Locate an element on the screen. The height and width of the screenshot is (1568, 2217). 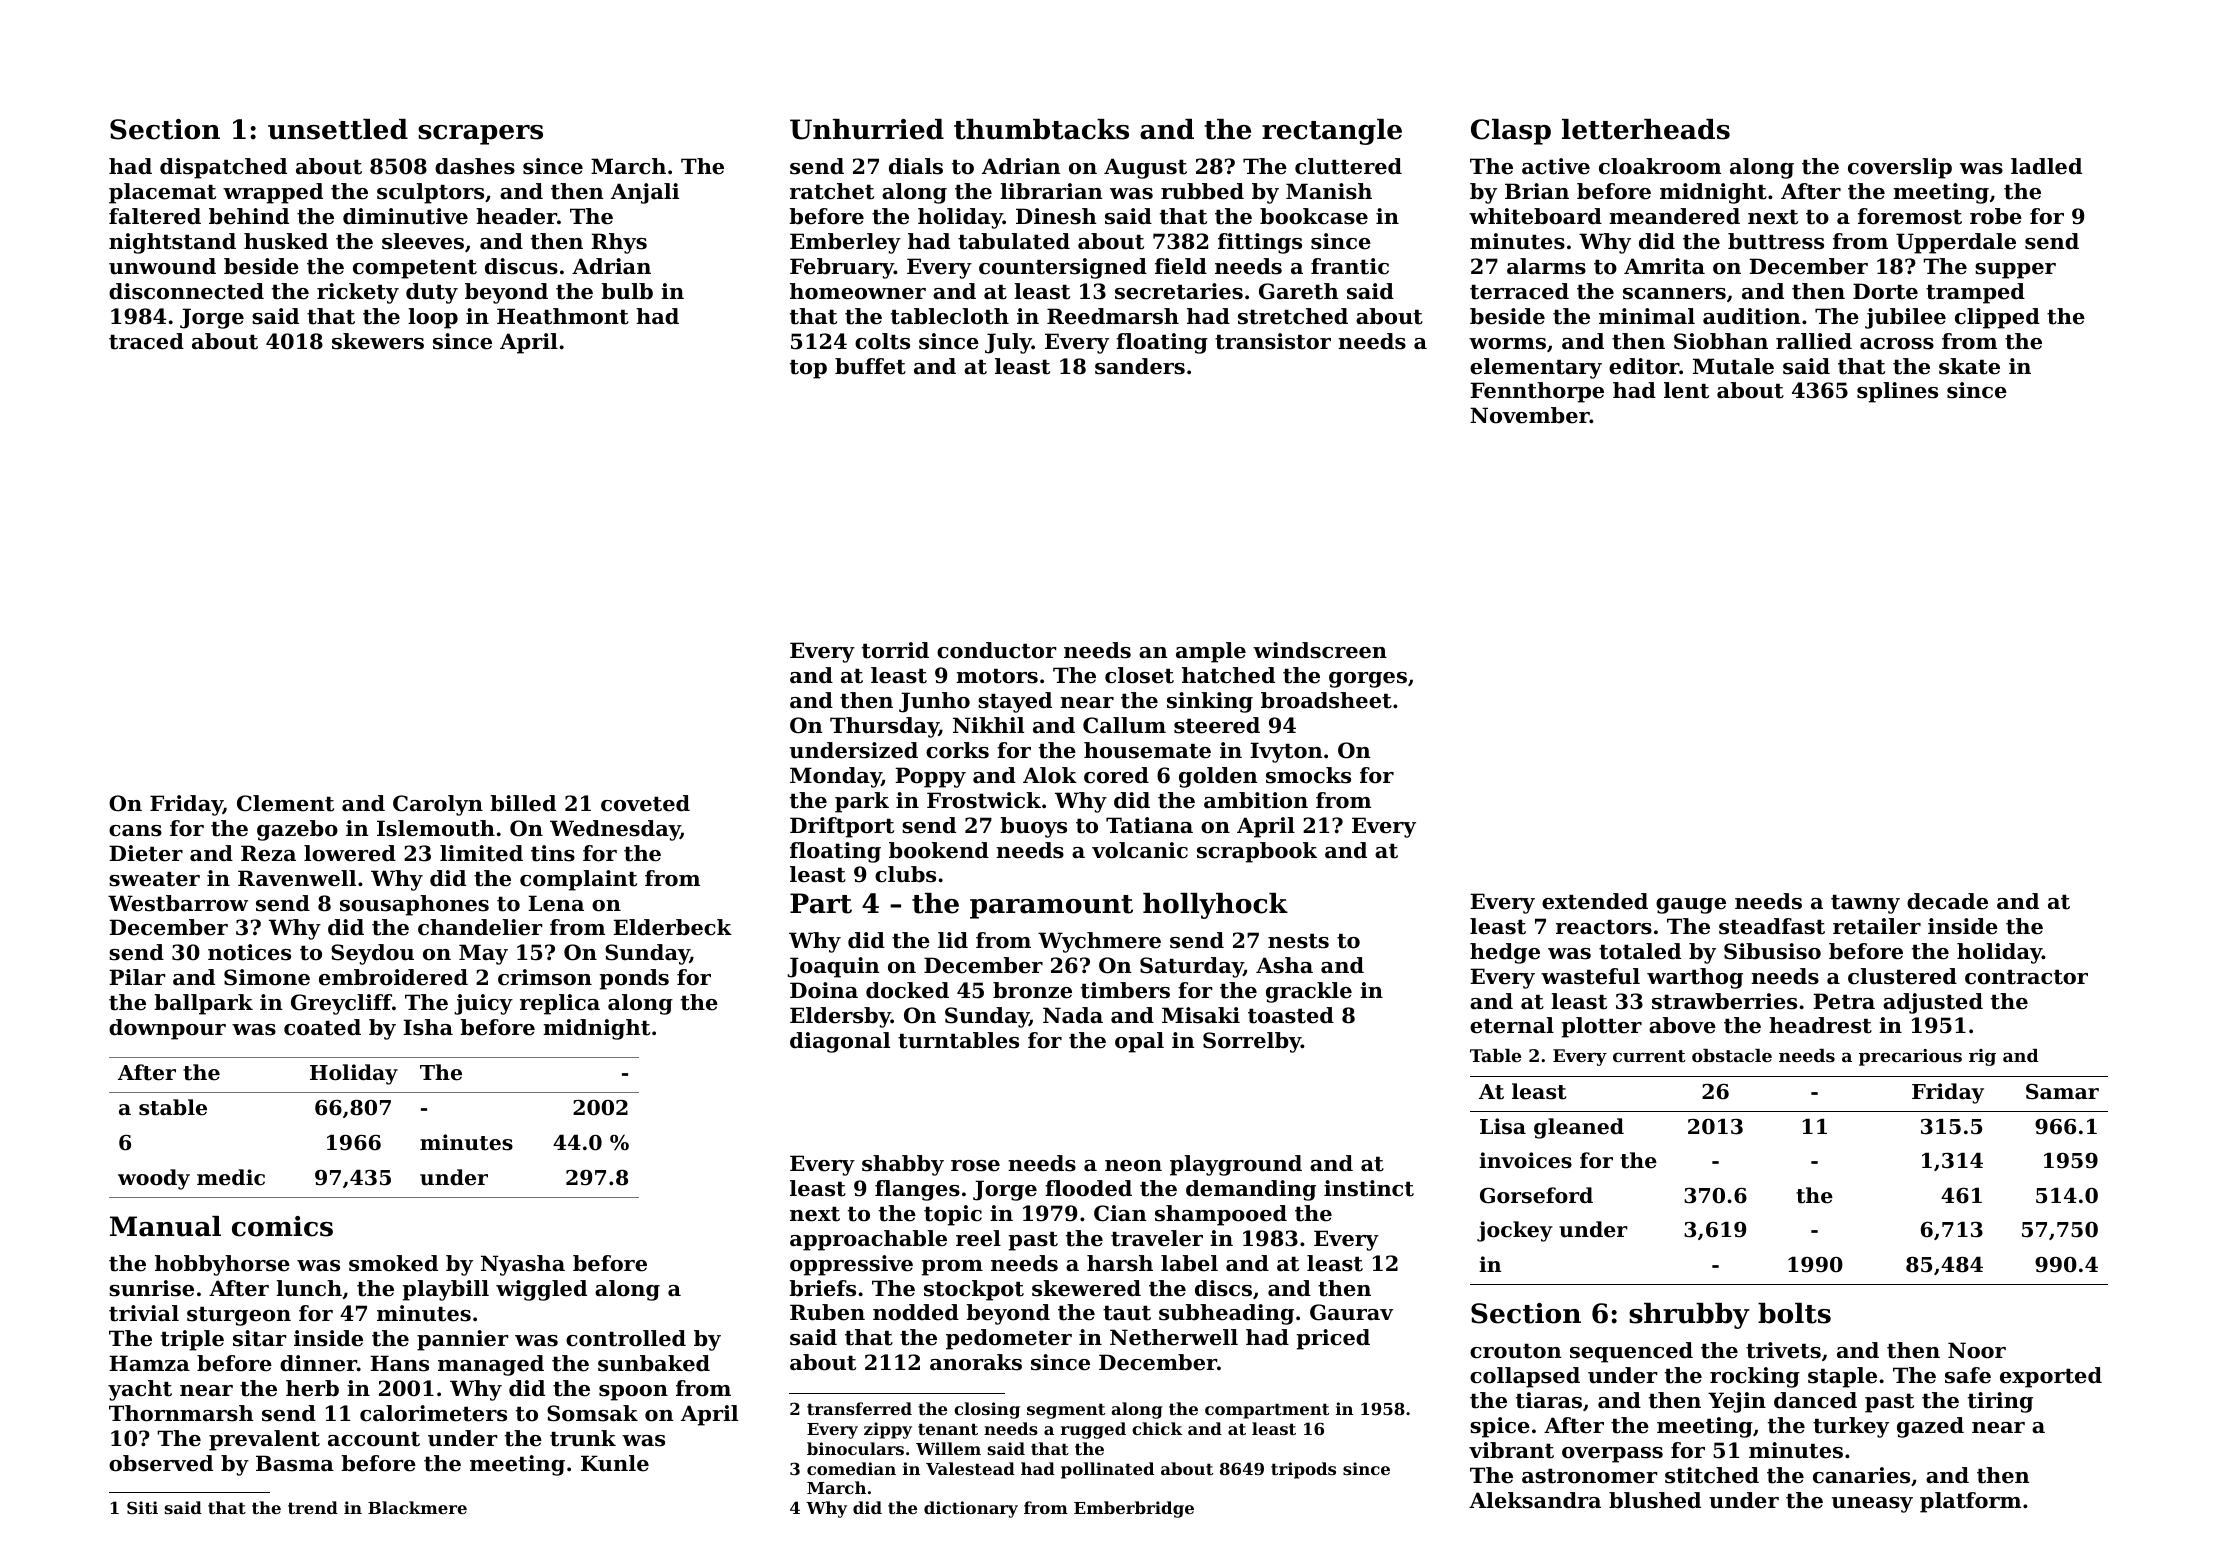
Clement is located at coordinates (285, 803).
